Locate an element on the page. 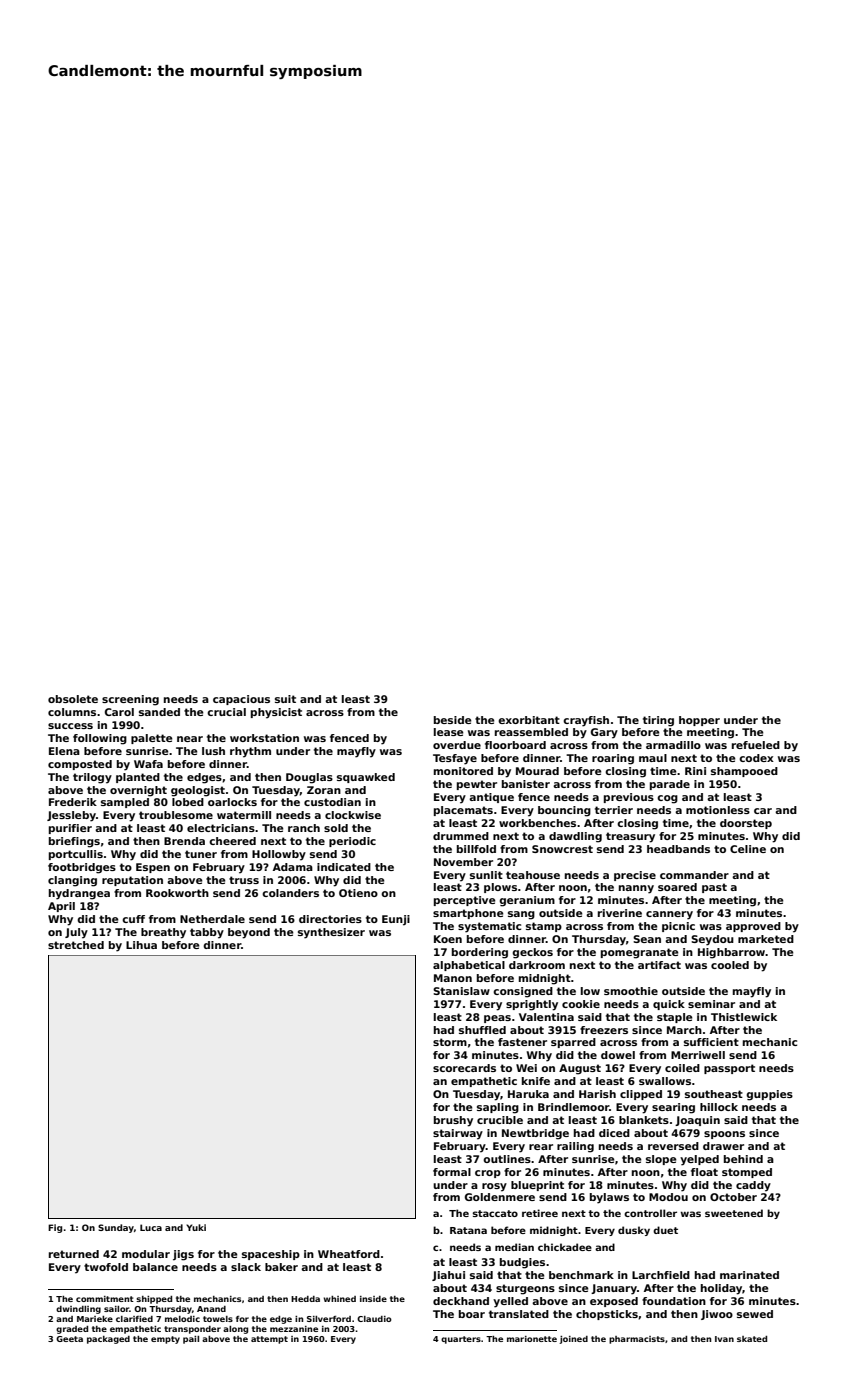  October is located at coordinates (733, 1197).
